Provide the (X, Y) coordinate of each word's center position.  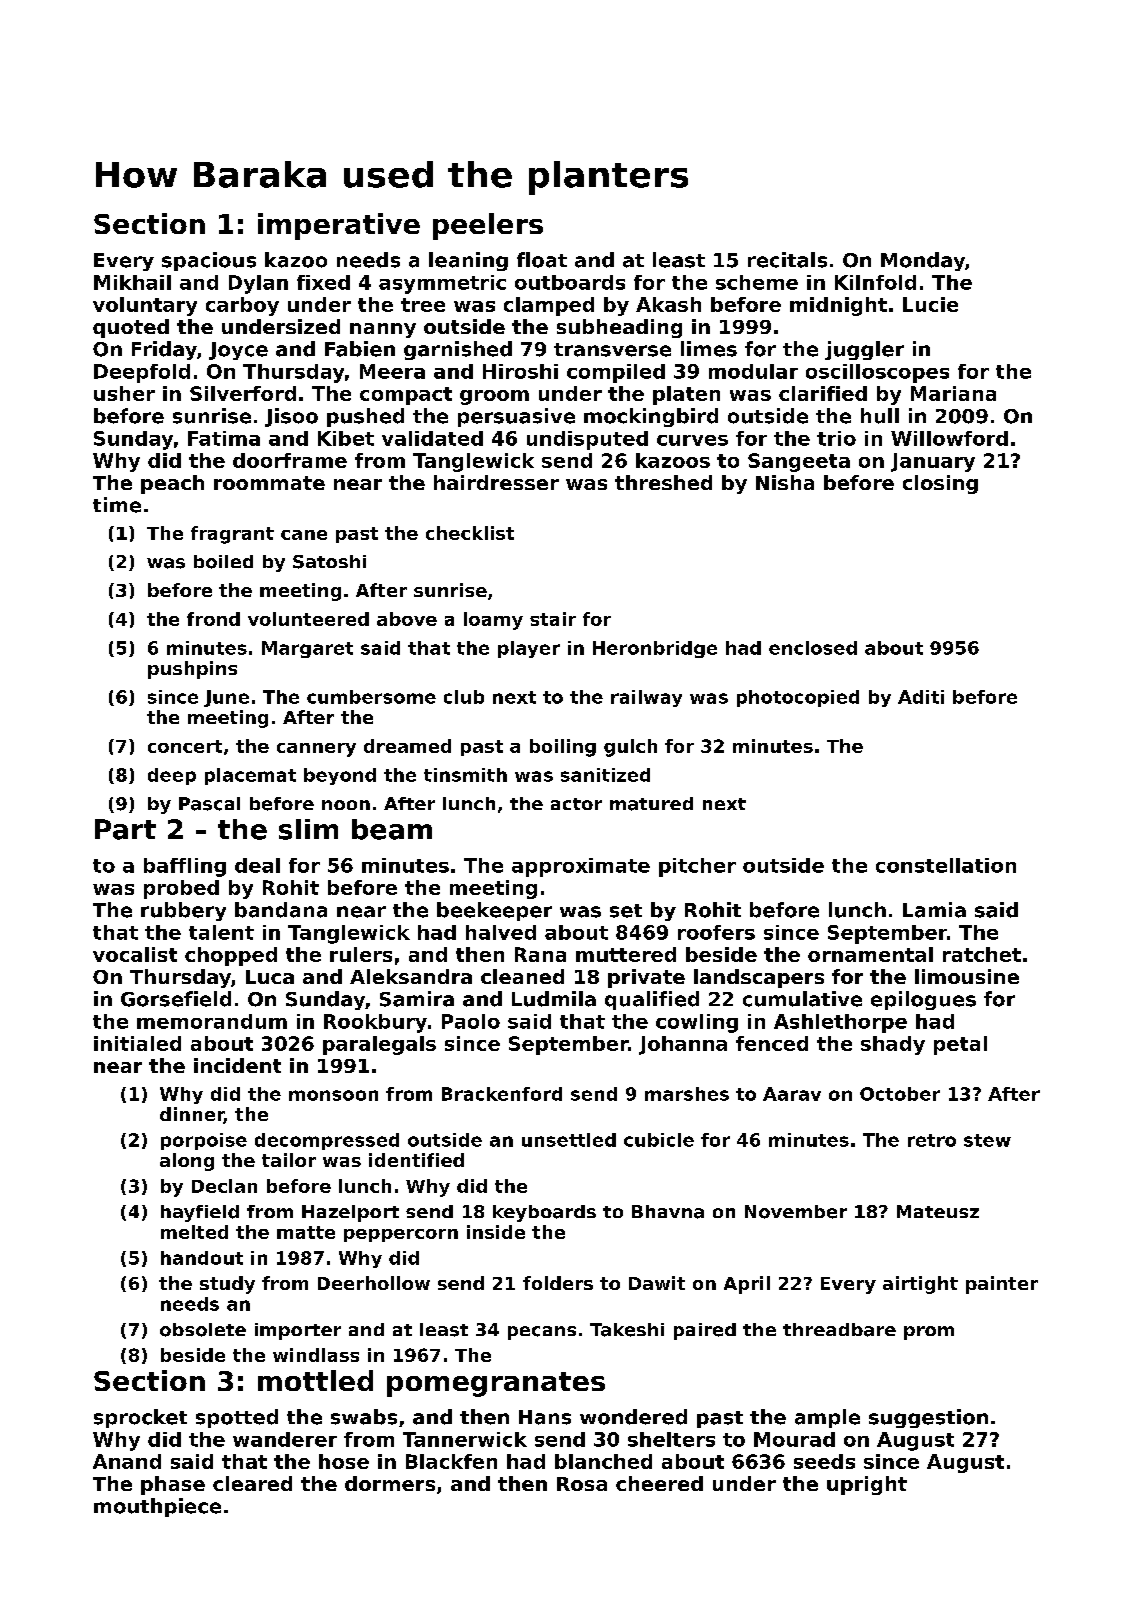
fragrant (232, 535)
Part (125, 829)
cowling (697, 1023)
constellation (946, 865)
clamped (549, 306)
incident (237, 1065)
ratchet (982, 954)
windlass (316, 1355)
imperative (339, 226)
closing (940, 484)
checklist (470, 533)
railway (646, 698)
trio (836, 438)
